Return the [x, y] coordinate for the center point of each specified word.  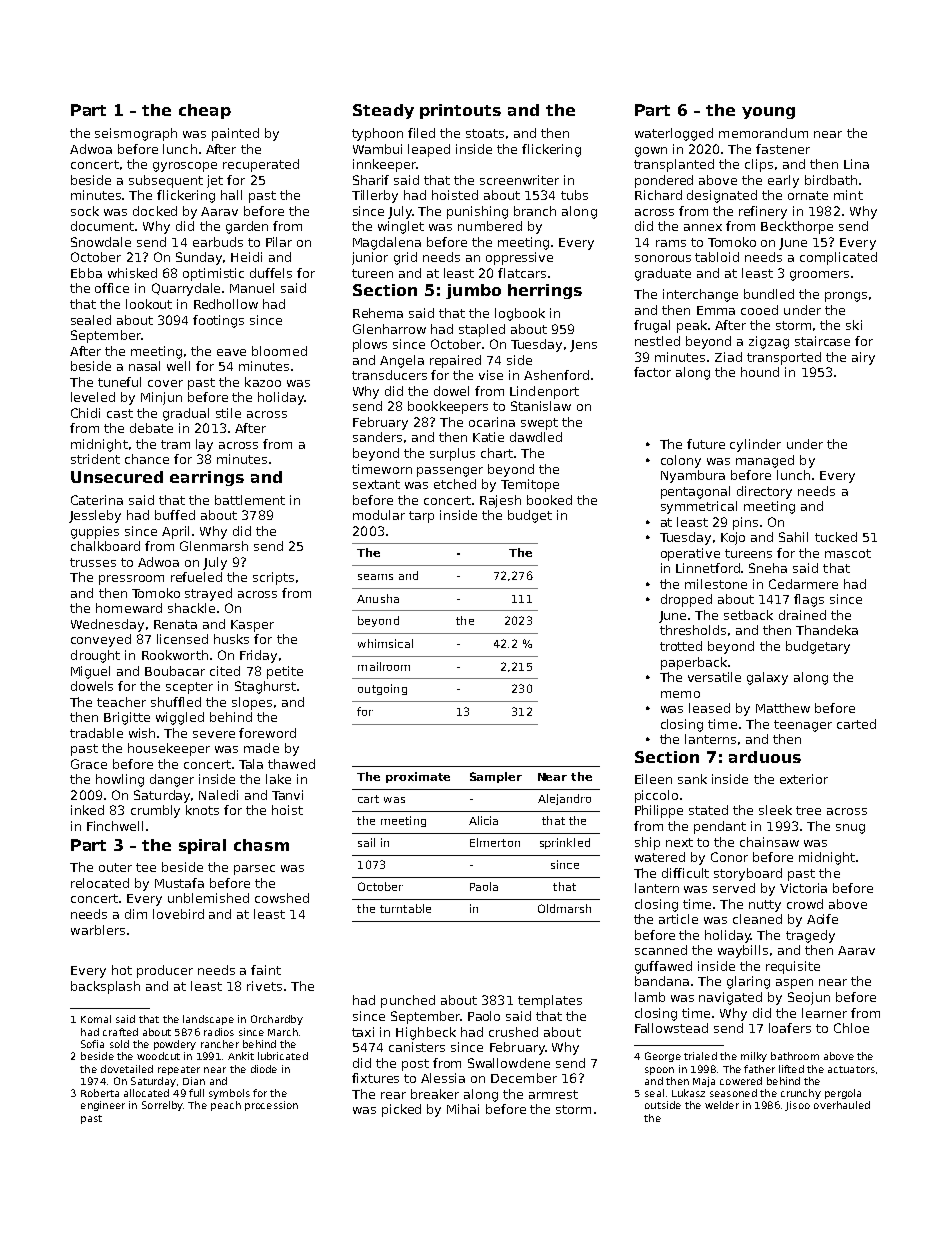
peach [226, 1106]
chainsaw [769, 842]
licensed [182, 639]
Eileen [653, 779]
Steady [383, 111]
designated [722, 196]
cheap [205, 111]
